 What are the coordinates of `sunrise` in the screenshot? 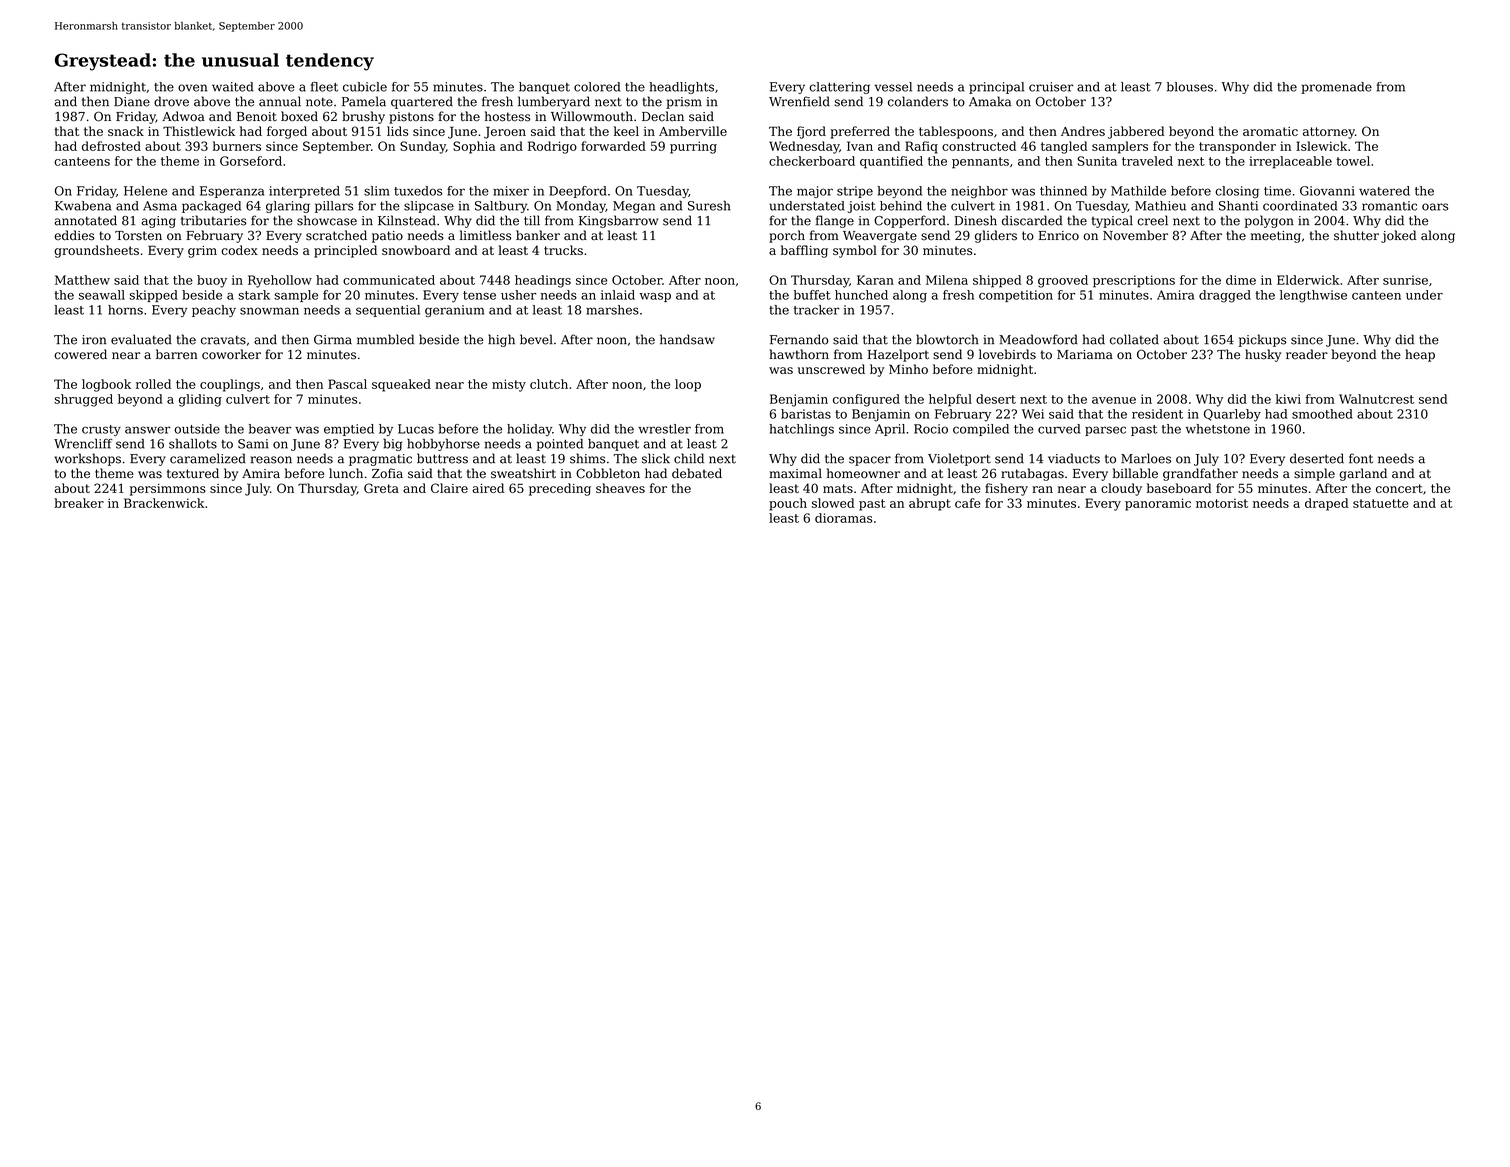 It's located at (1405, 280).
